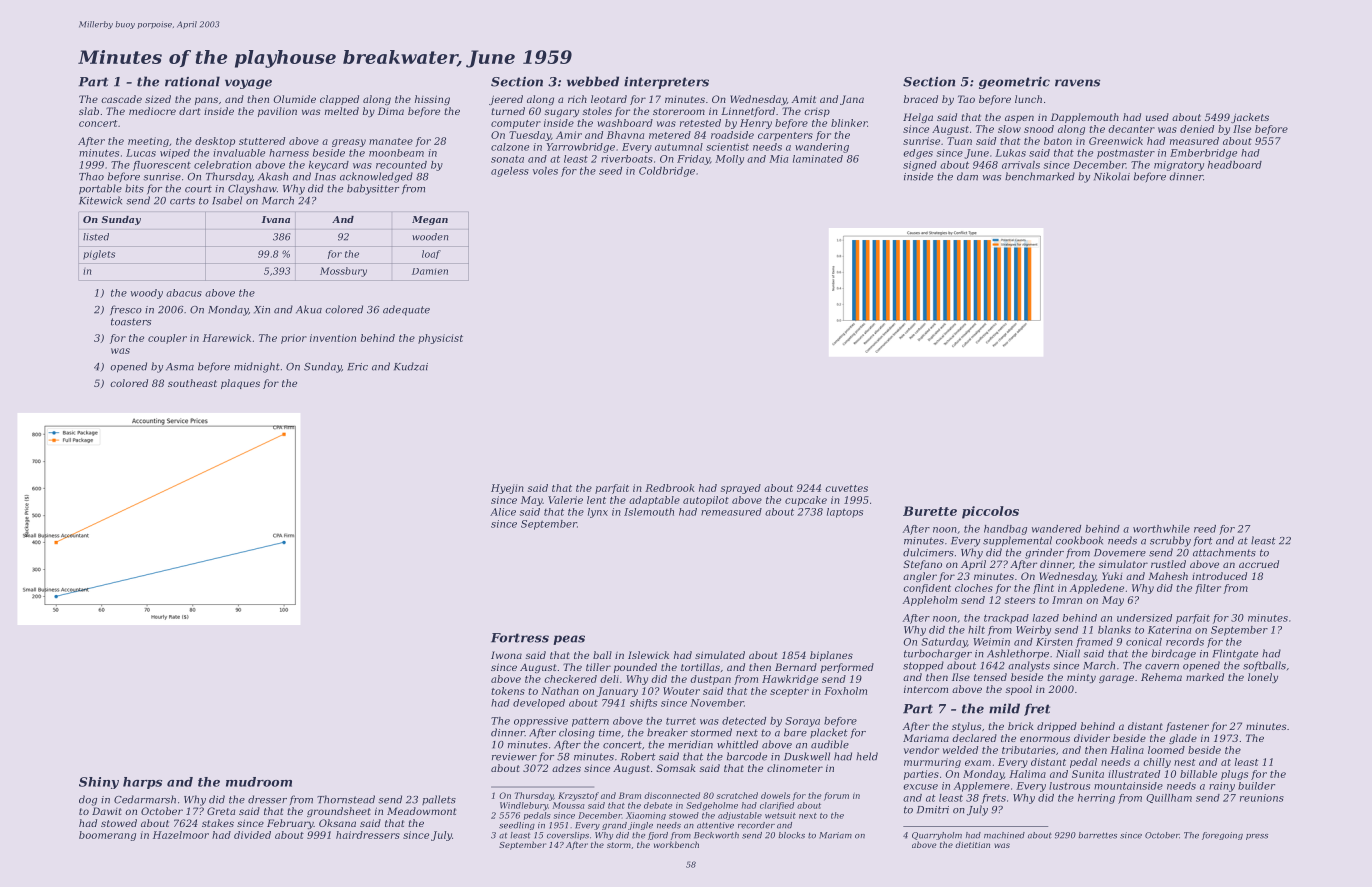 The width and height of the page is (1372, 887). What do you see at coordinates (593, 81) in the page?
I see `webbed` at bounding box center [593, 81].
